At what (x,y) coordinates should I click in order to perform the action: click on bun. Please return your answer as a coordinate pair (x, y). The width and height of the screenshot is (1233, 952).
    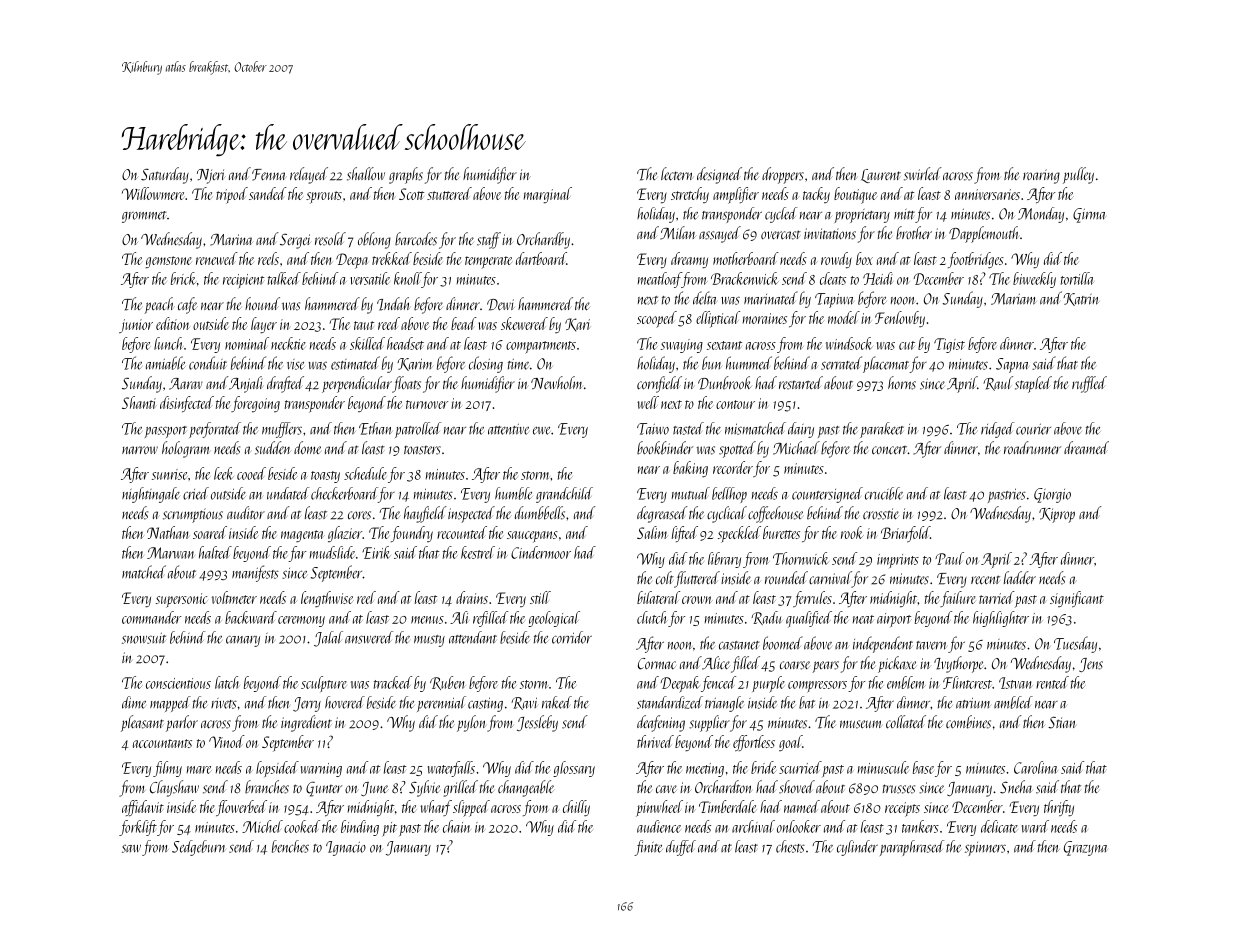
    Looking at the image, I should click on (711, 363).
